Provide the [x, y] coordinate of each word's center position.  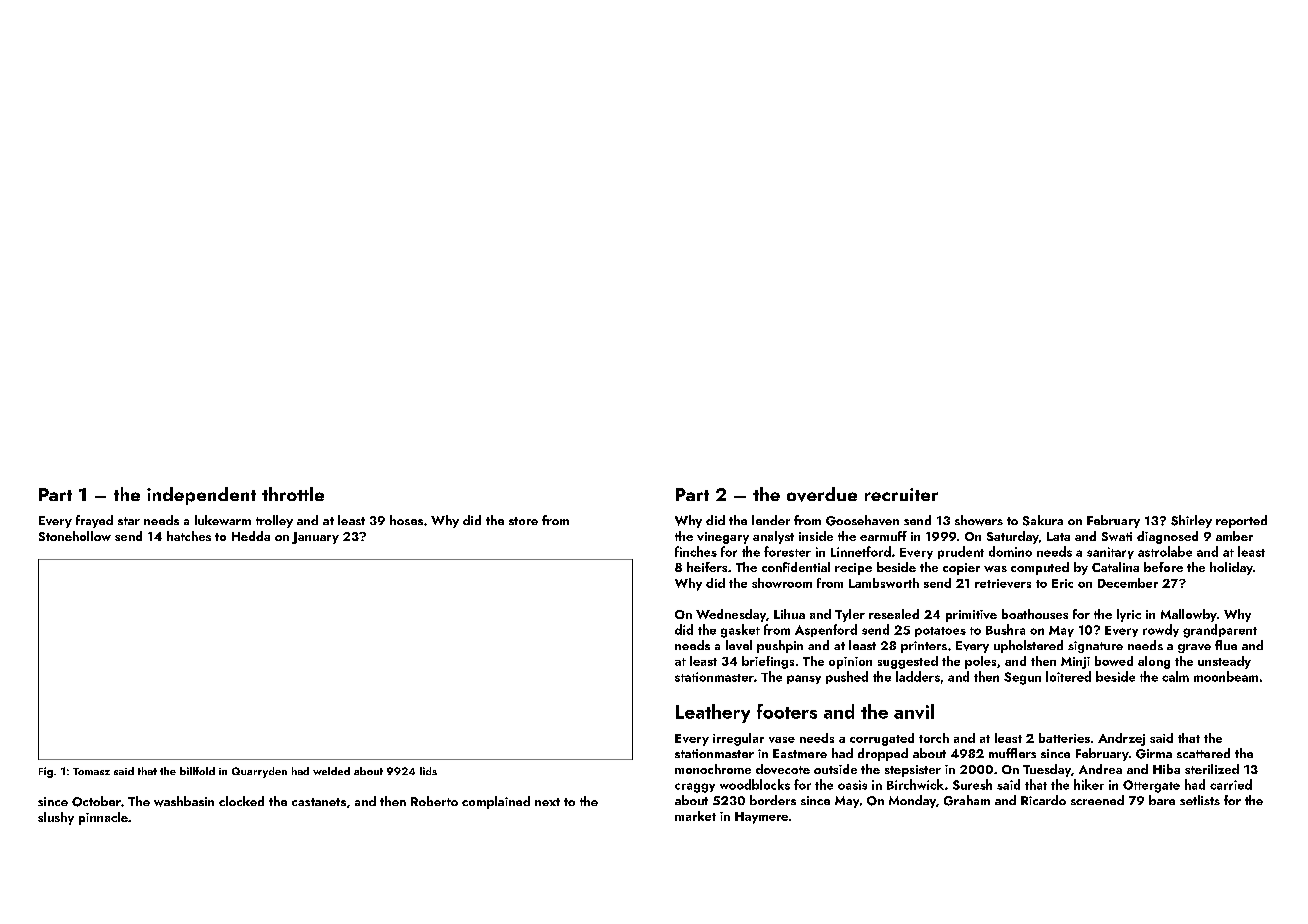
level [739, 645]
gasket [740, 631]
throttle [293, 494]
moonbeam [1226, 676]
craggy [695, 788]
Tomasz [91, 771]
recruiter [901, 494]
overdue [822, 494]
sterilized [1212, 769]
